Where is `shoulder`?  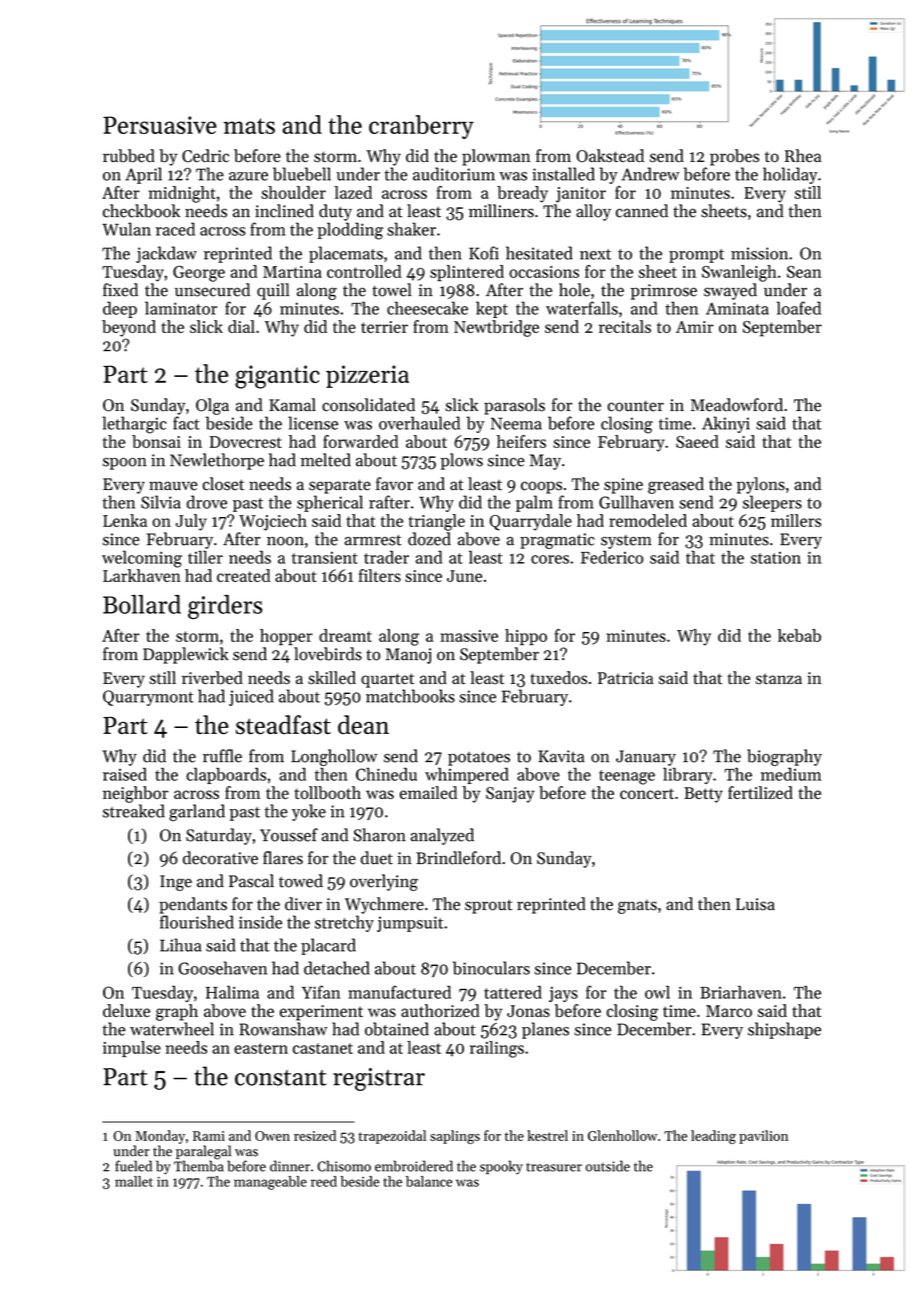
shoulder is located at coordinates (293, 192).
